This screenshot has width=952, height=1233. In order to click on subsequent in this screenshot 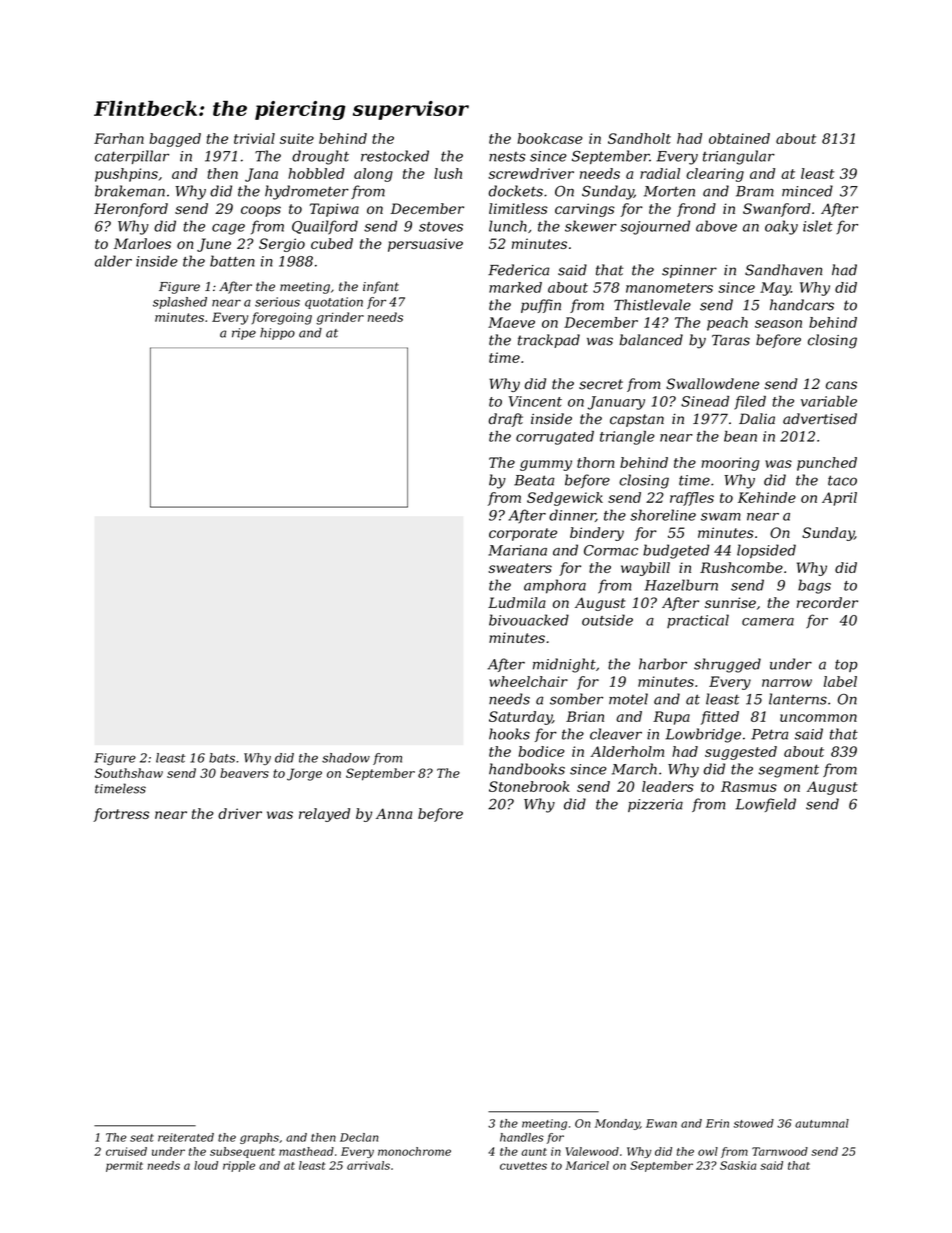, I will do `click(242, 1152)`.
